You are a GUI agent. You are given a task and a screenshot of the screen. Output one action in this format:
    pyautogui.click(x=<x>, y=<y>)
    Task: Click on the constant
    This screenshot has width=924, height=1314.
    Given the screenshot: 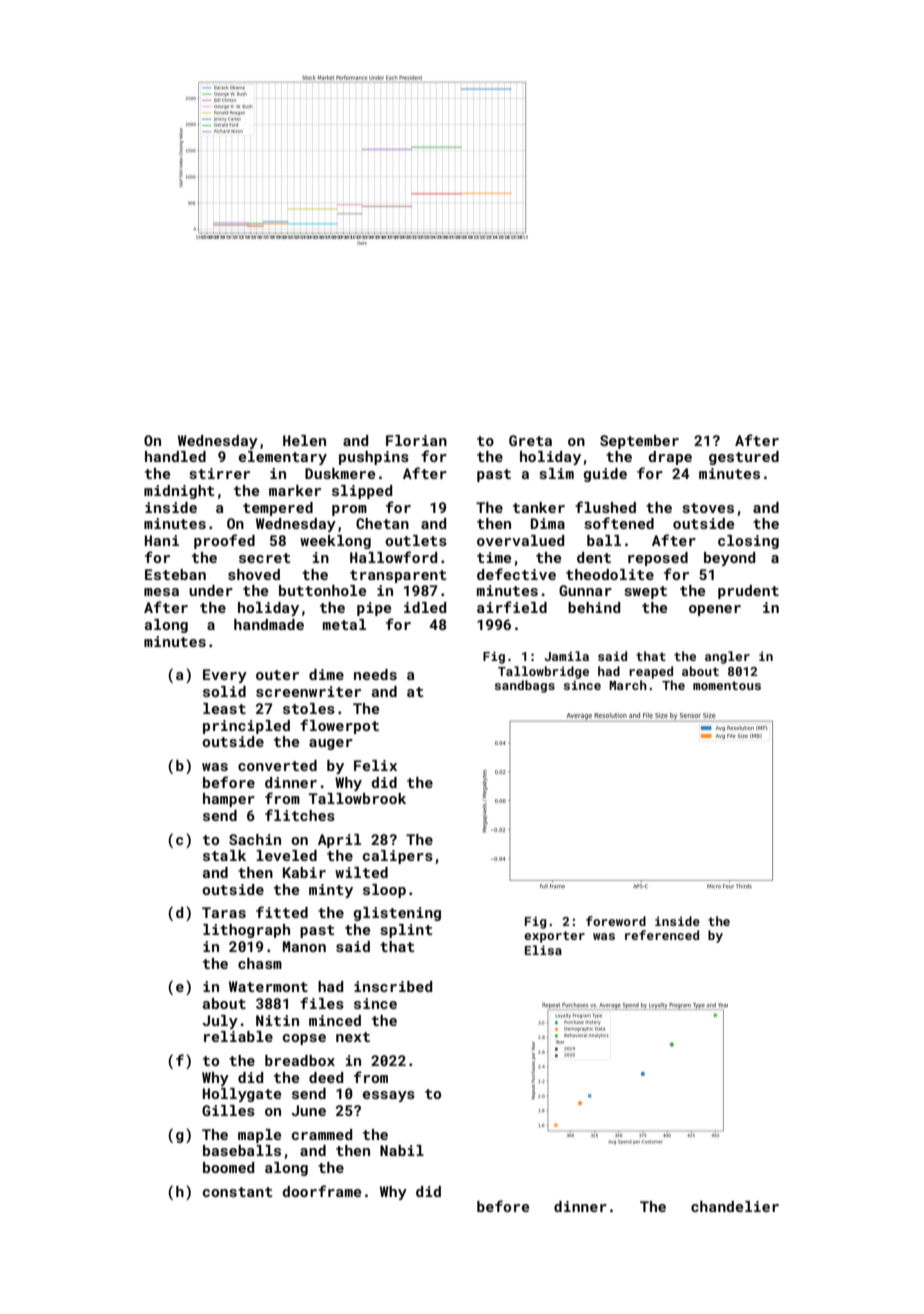 What is the action you would take?
    pyautogui.click(x=238, y=1192)
